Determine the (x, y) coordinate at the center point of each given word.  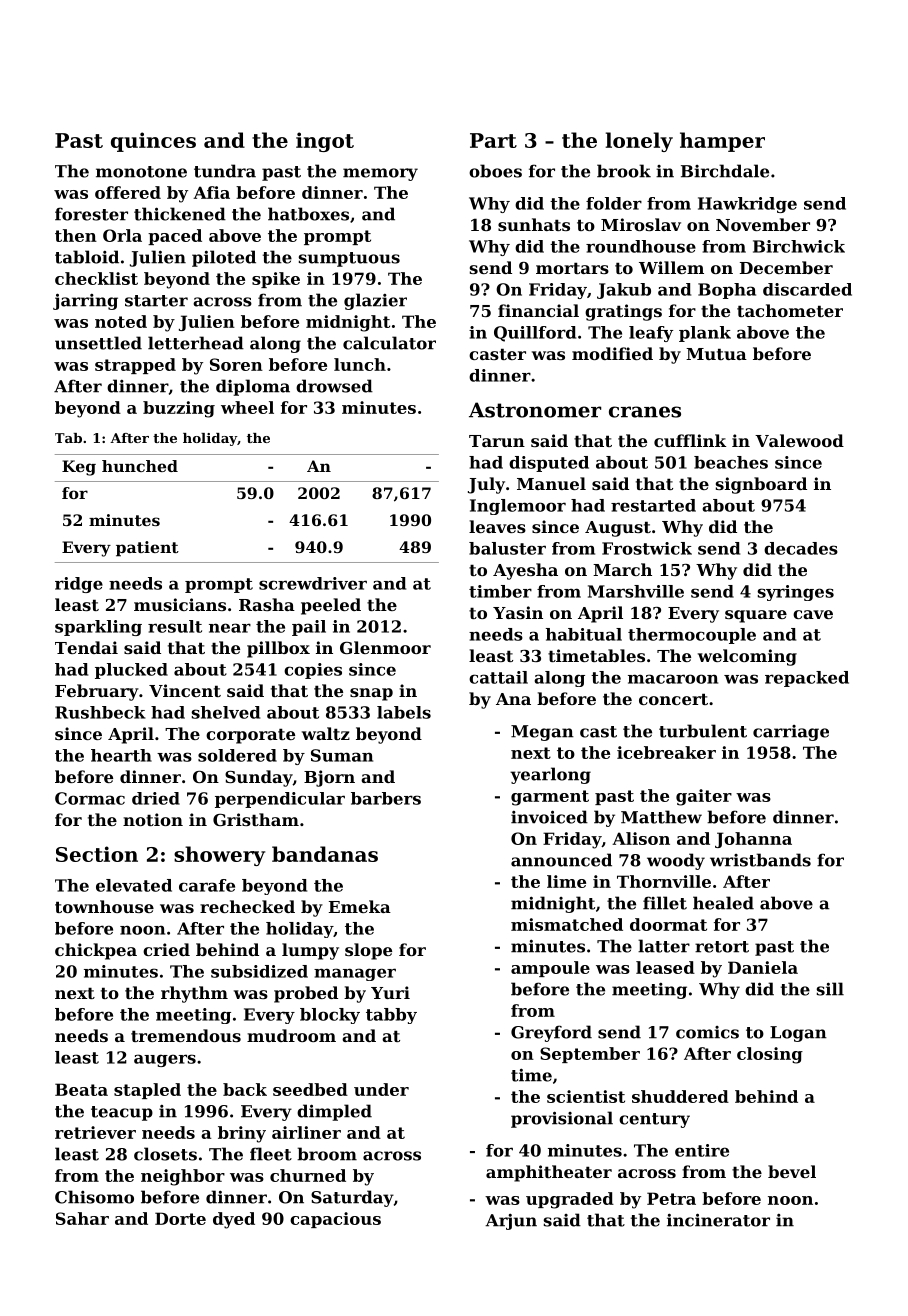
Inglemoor (518, 507)
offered (128, 192)
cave (813, 614)
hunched (140, 466)
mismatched (567, 924)
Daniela (763, 967)
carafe (207, 885)
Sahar (82, 1218)
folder (614, 203)
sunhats (534, 224)
